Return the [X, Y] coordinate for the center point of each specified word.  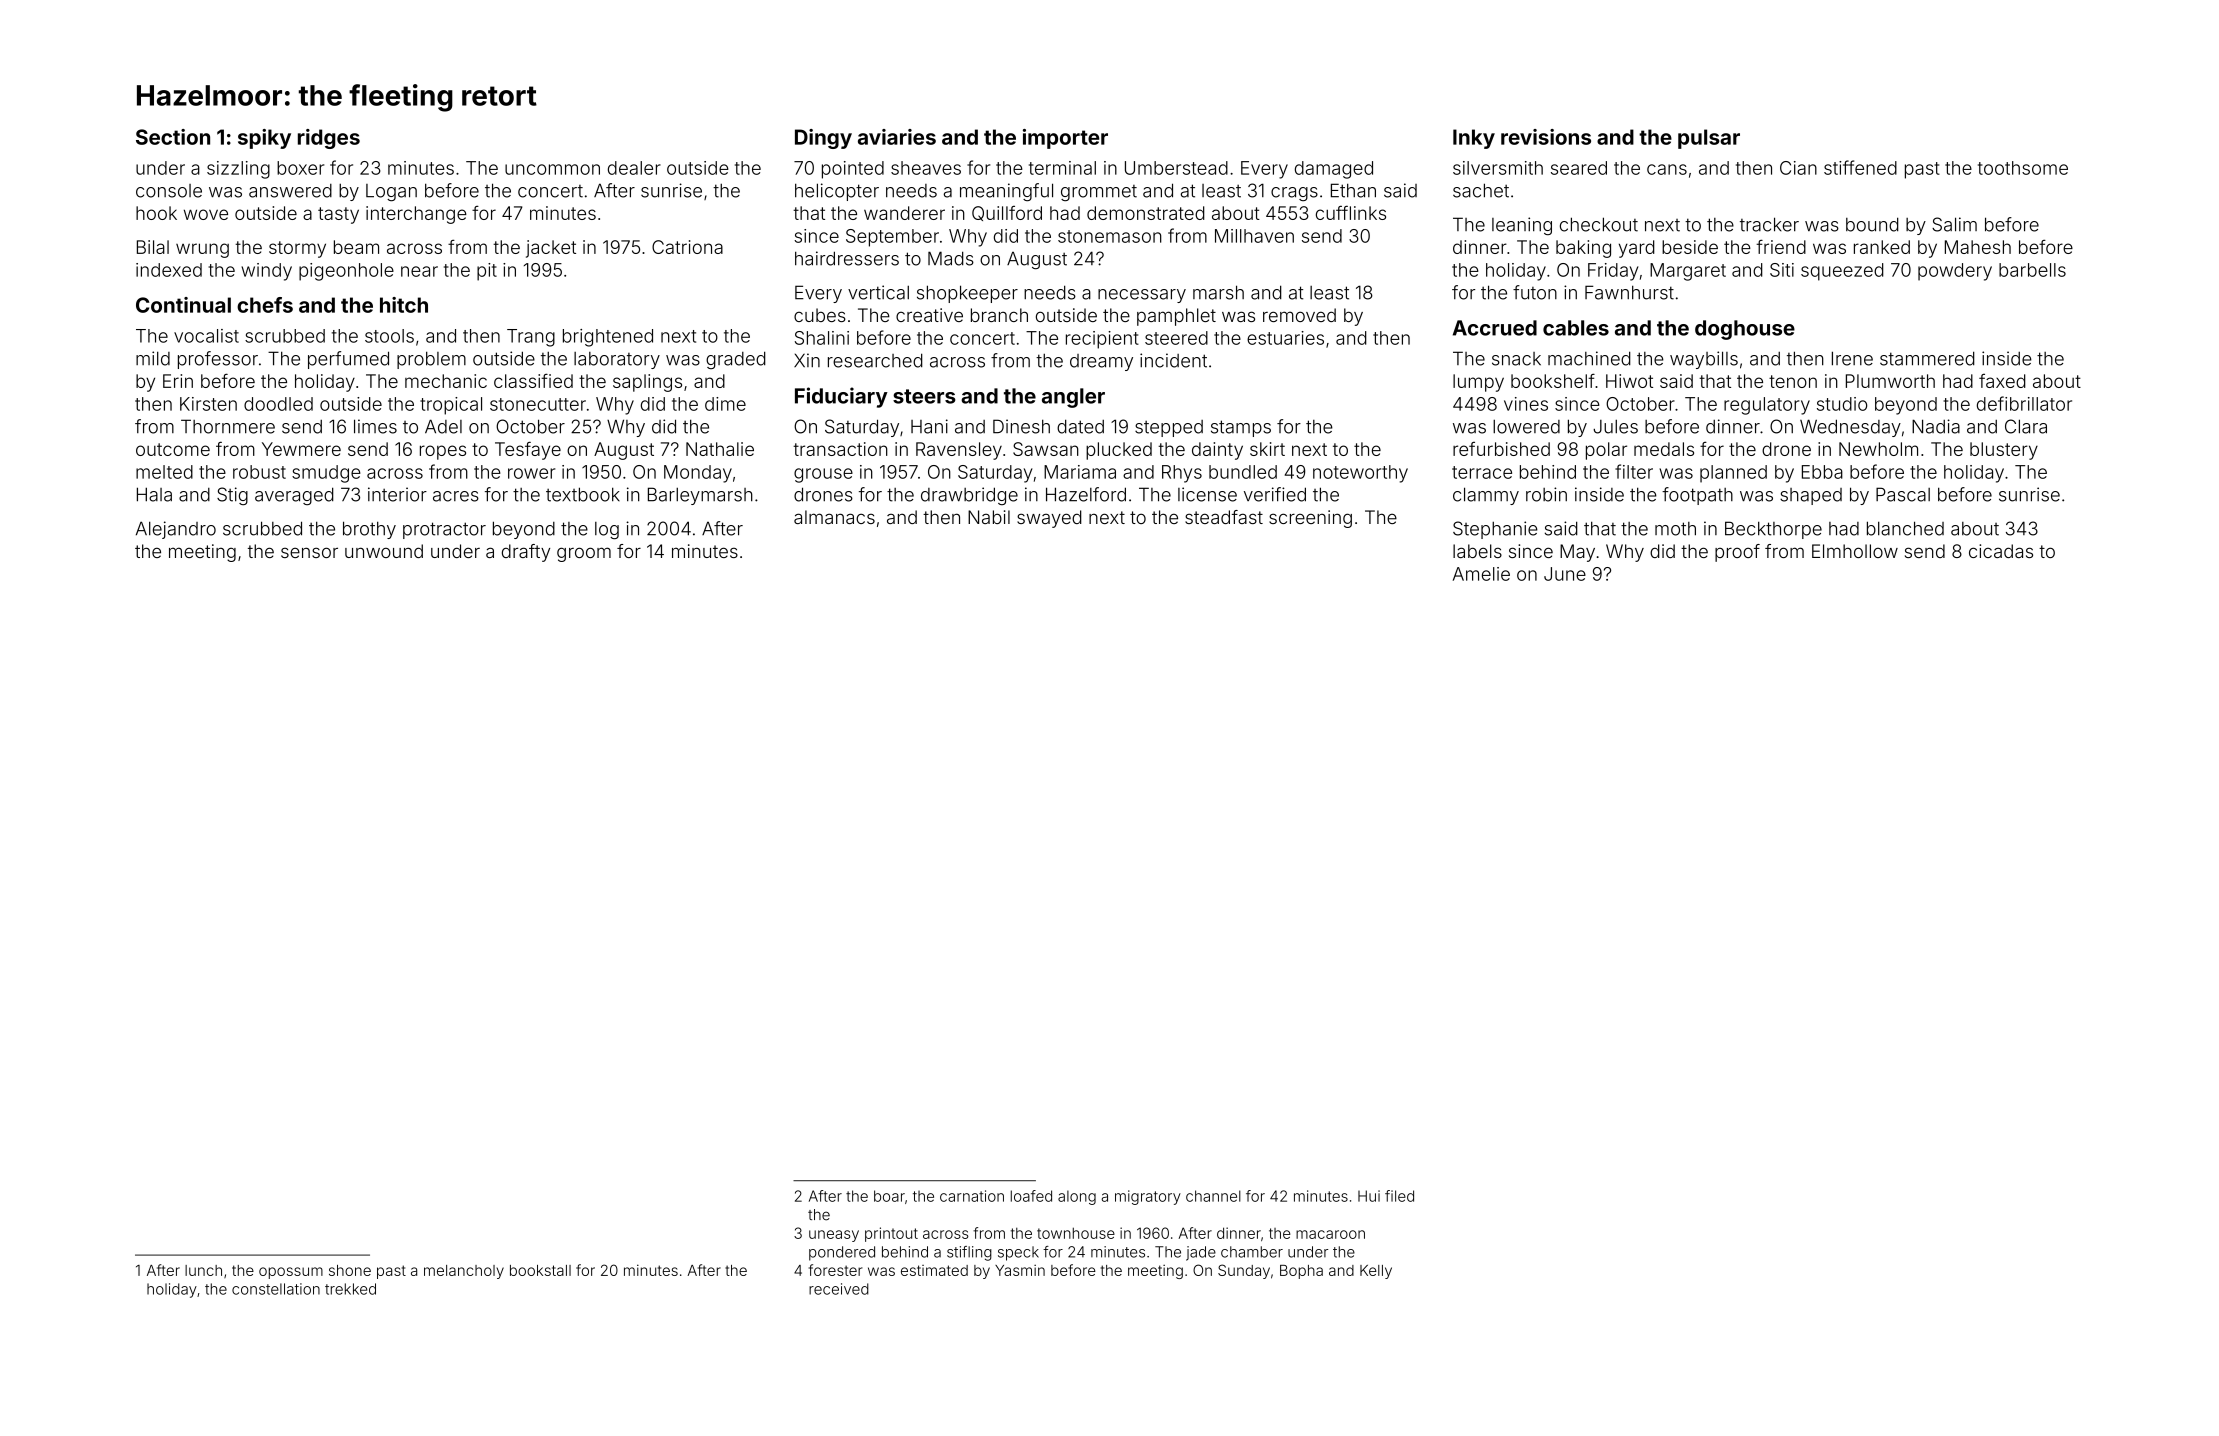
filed [1399, 1196]
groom [584, 554]
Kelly [1376, 1272]
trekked [350, 1289]
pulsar [1709, 139]
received [839, 1289]
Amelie [1481, 574]
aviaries [897, 137]
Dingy [823, 139]
